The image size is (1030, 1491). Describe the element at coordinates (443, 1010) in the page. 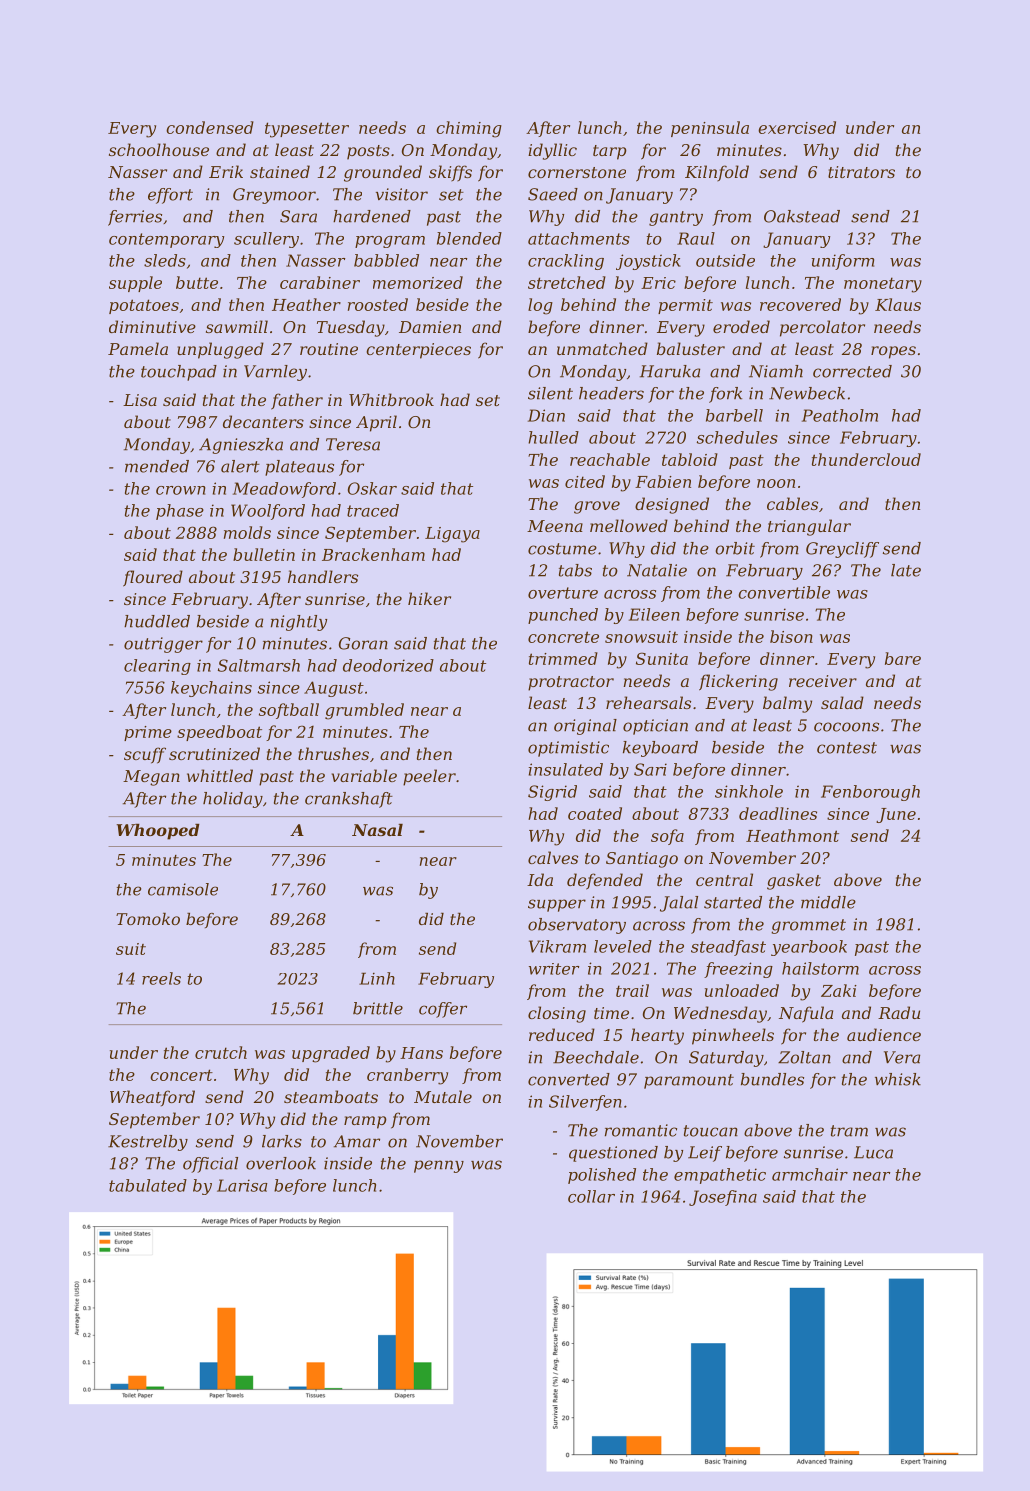

I see `coffer` at that location.
